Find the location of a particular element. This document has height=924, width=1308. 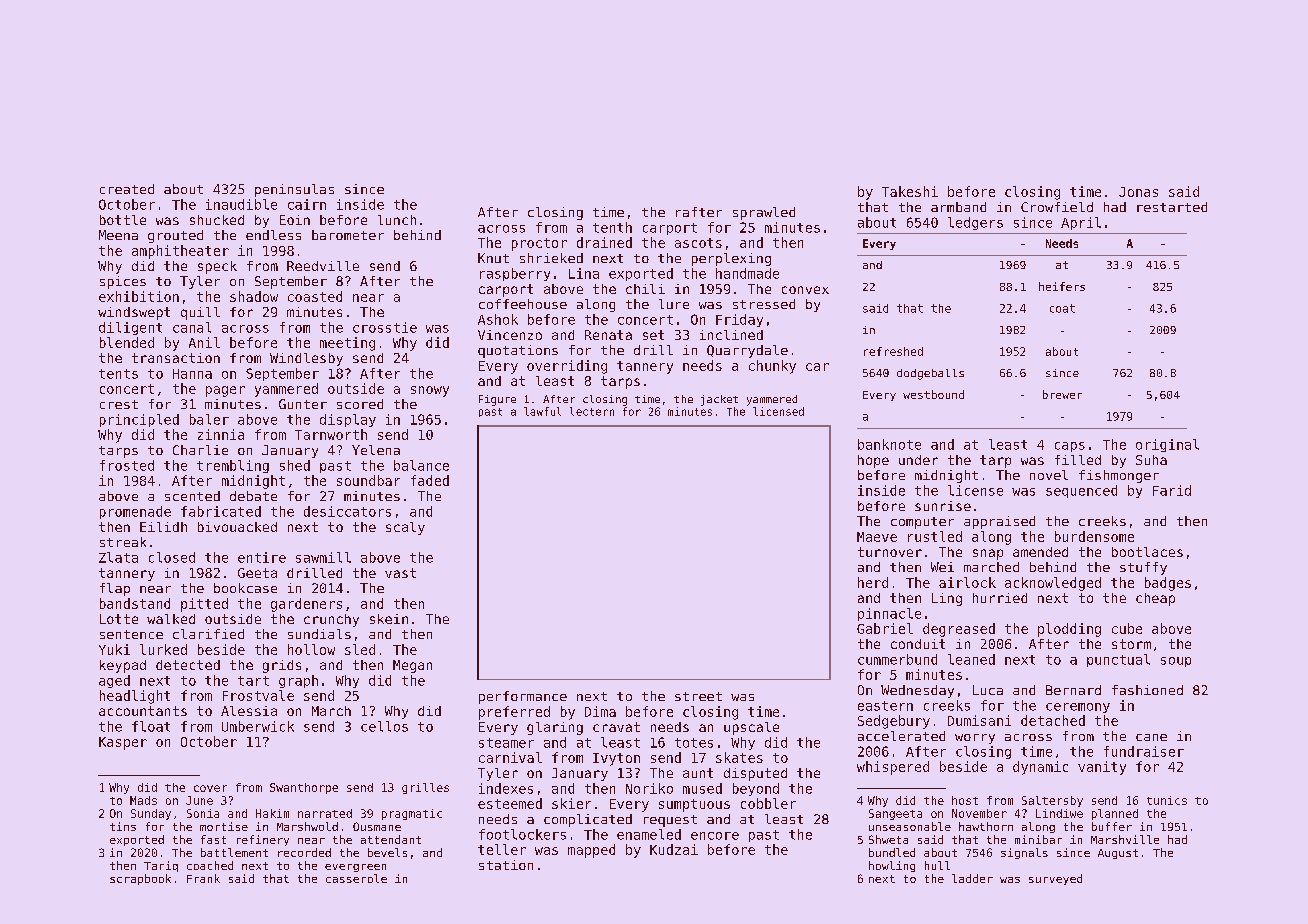

Jonas is located at coordinates (1138, 192).
